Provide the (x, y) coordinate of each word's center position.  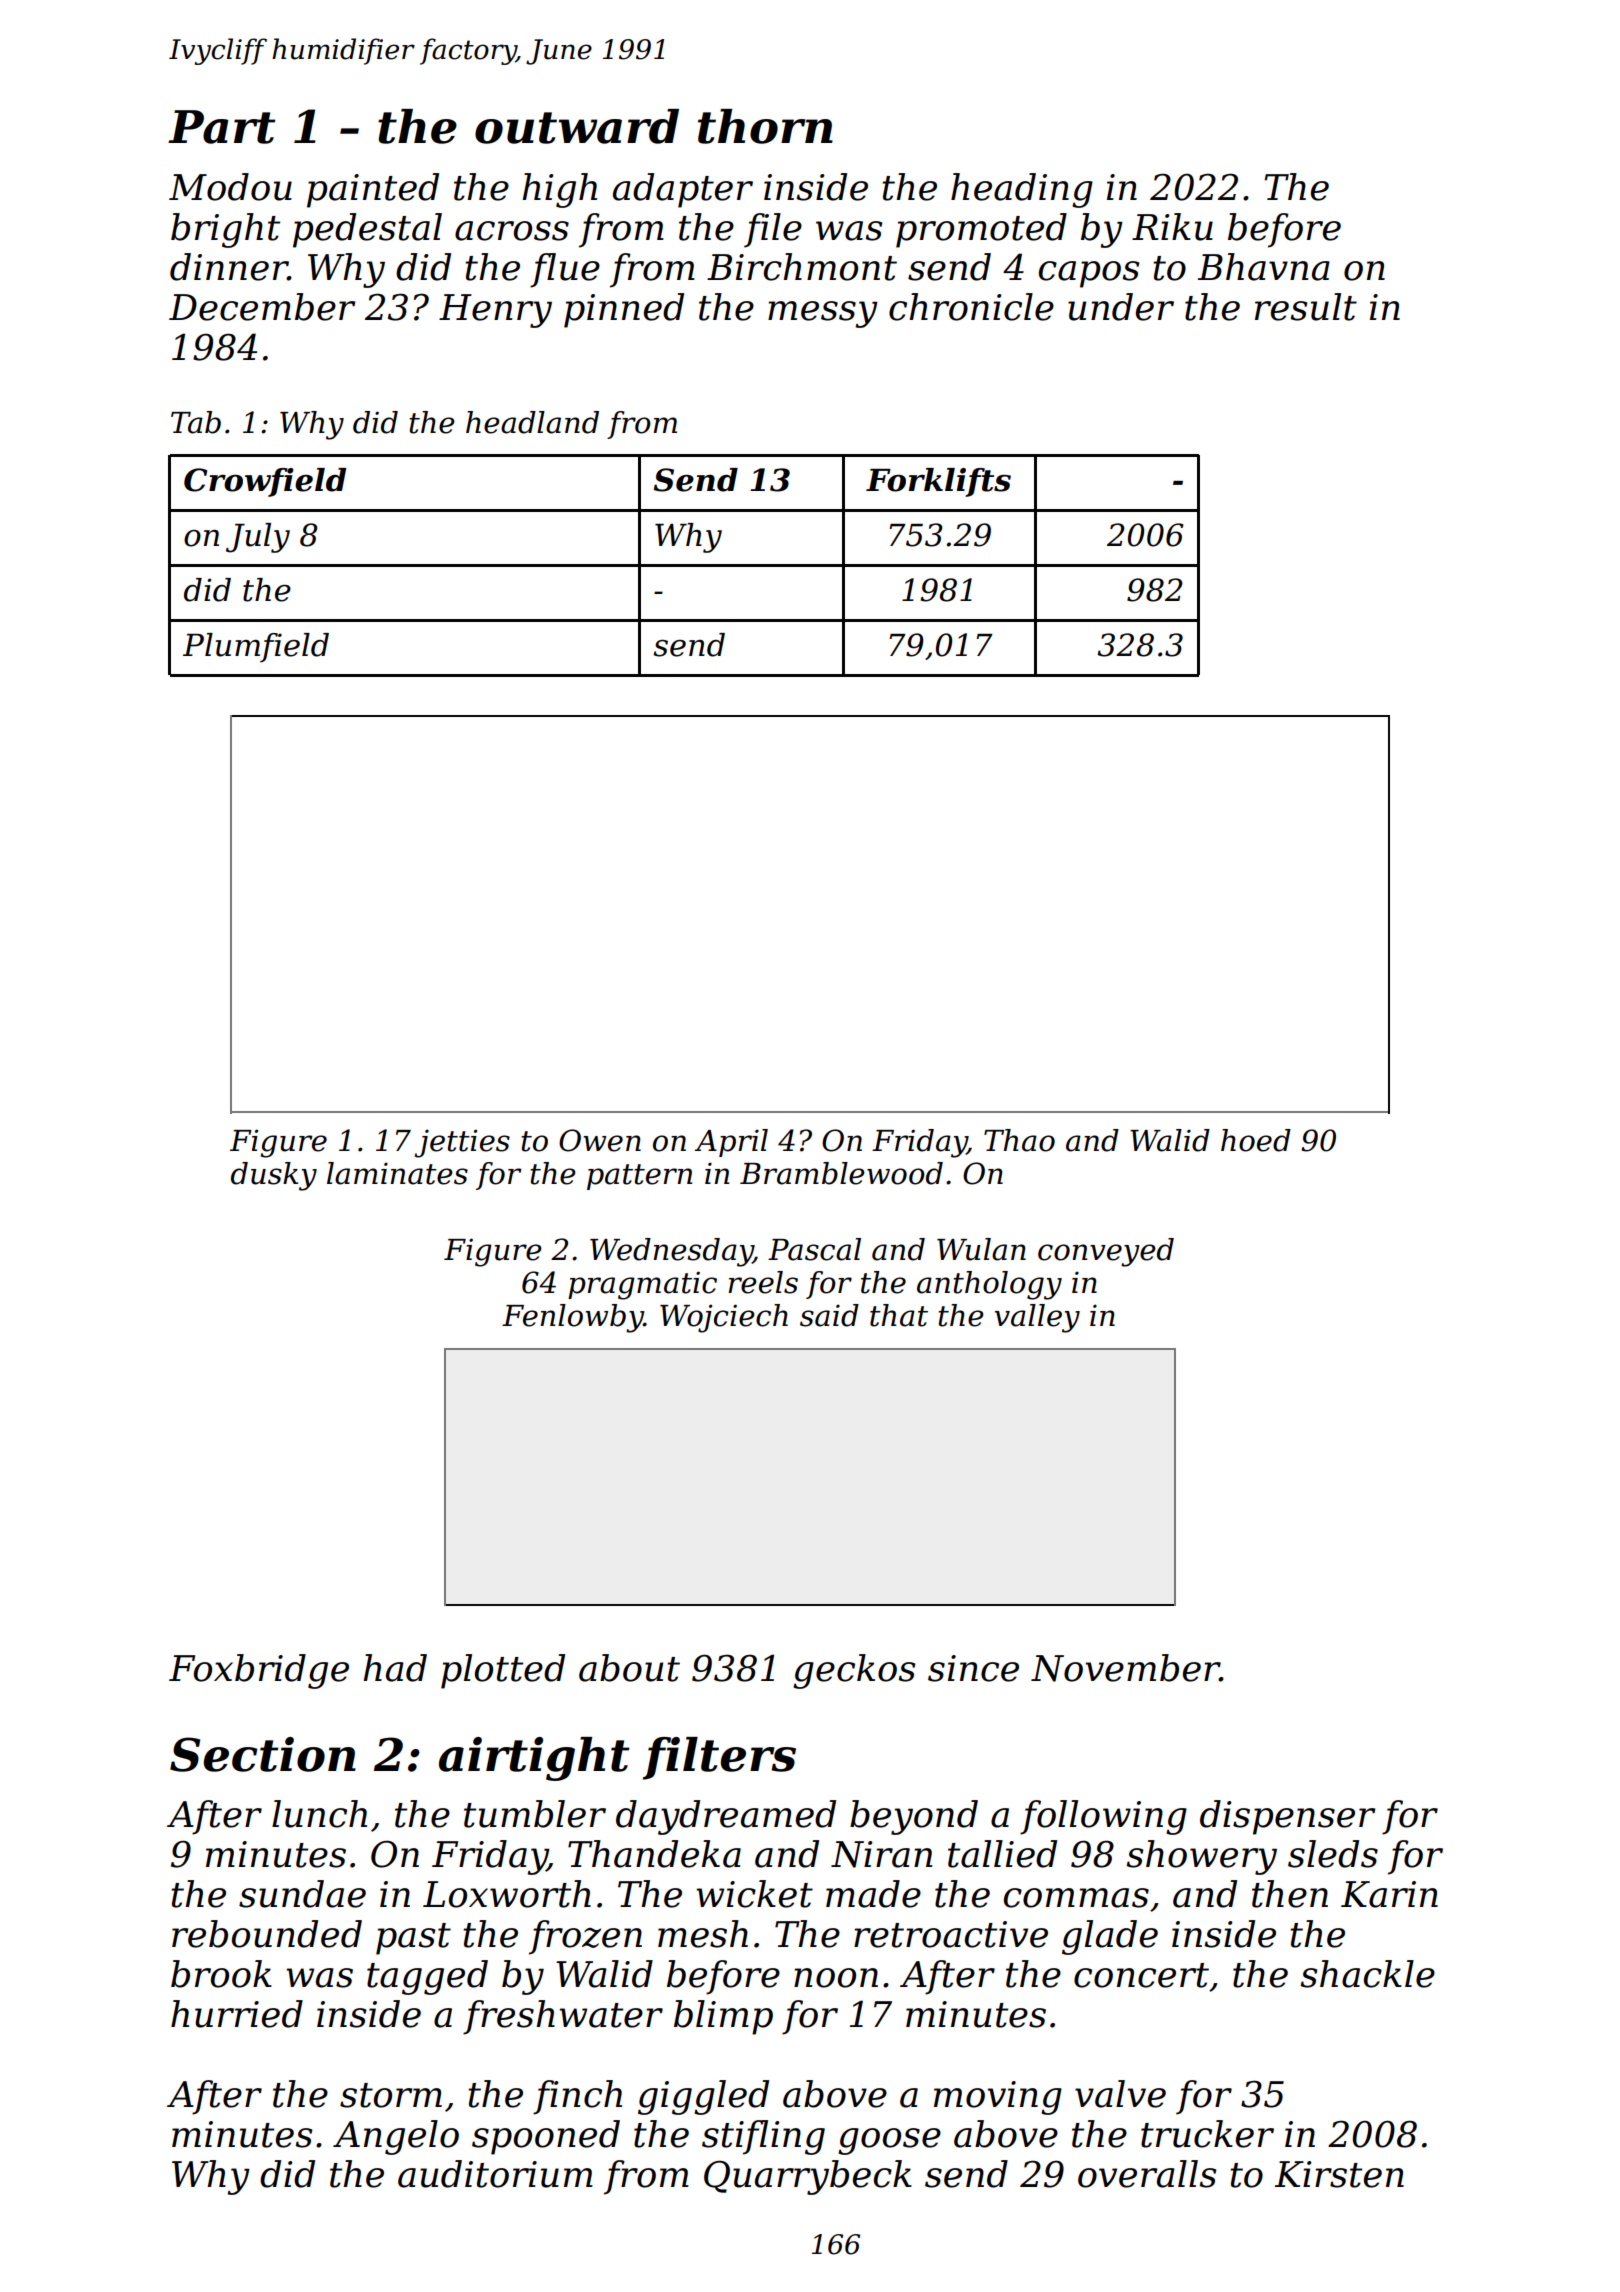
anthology (989, 1285)
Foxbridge (259, 1671)
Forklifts (938, 482)
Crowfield (265, 482)
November (1125, 1668)
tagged (427, 1977)
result (1306, 307)
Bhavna (1264, 267)
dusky (274, 1176)
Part (221, 127)
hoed (1256, 1140)
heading (1022, 190)
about (629, 1668)
